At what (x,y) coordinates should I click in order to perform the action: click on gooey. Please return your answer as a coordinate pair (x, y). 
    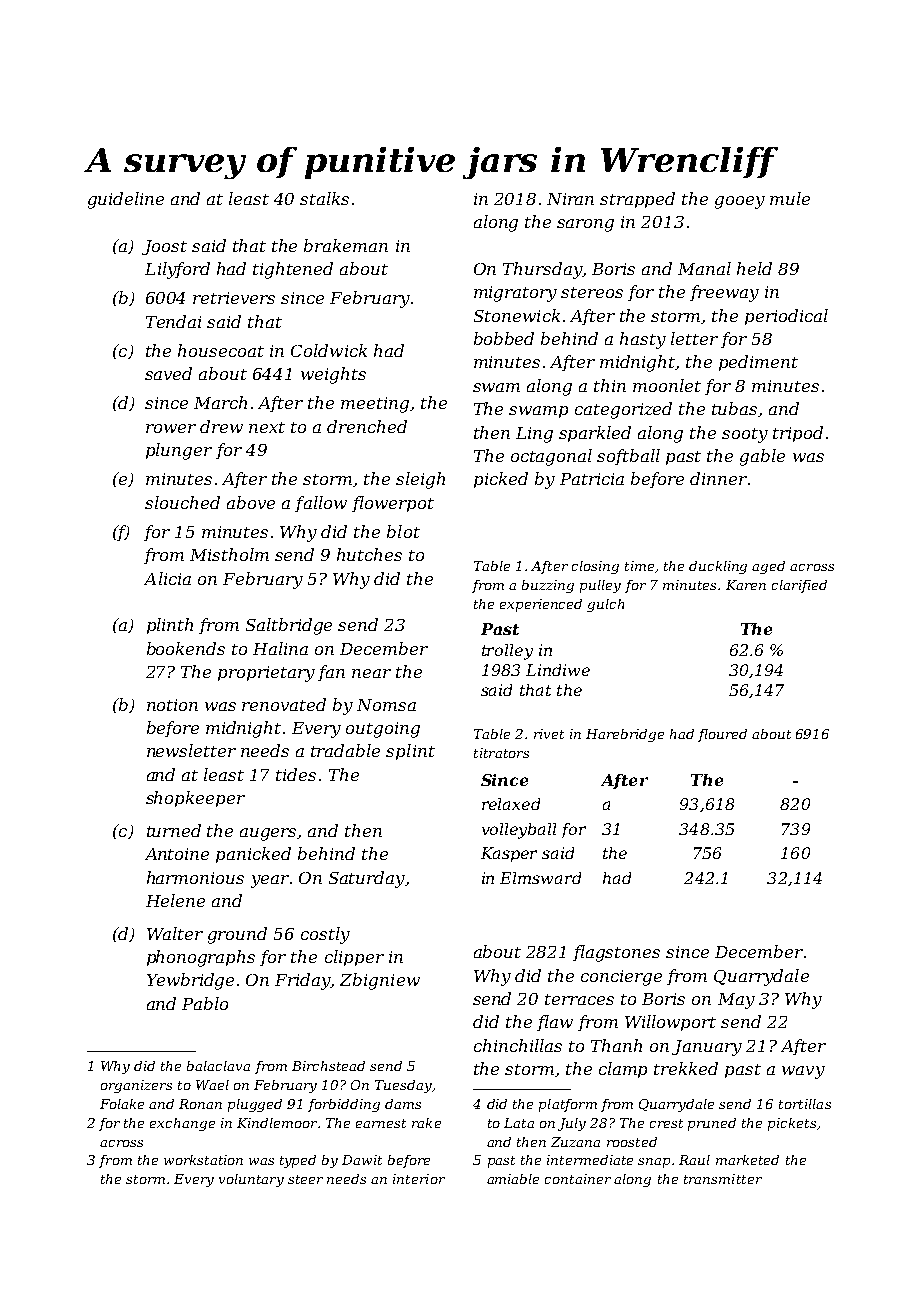
    Looking at the image, I should click on (740, 202).
